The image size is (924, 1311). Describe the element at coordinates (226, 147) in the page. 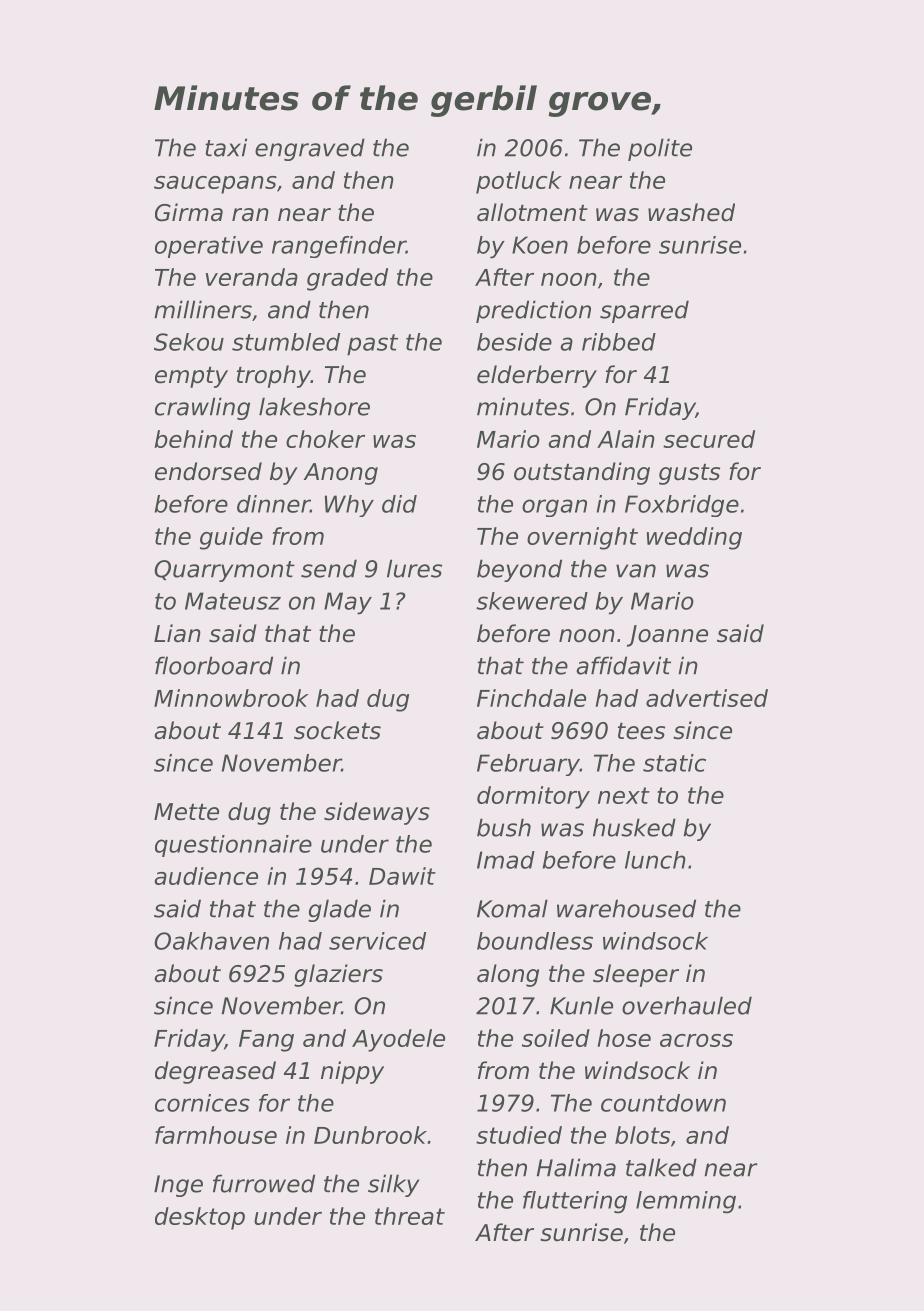

I see `taxi` at that location.
